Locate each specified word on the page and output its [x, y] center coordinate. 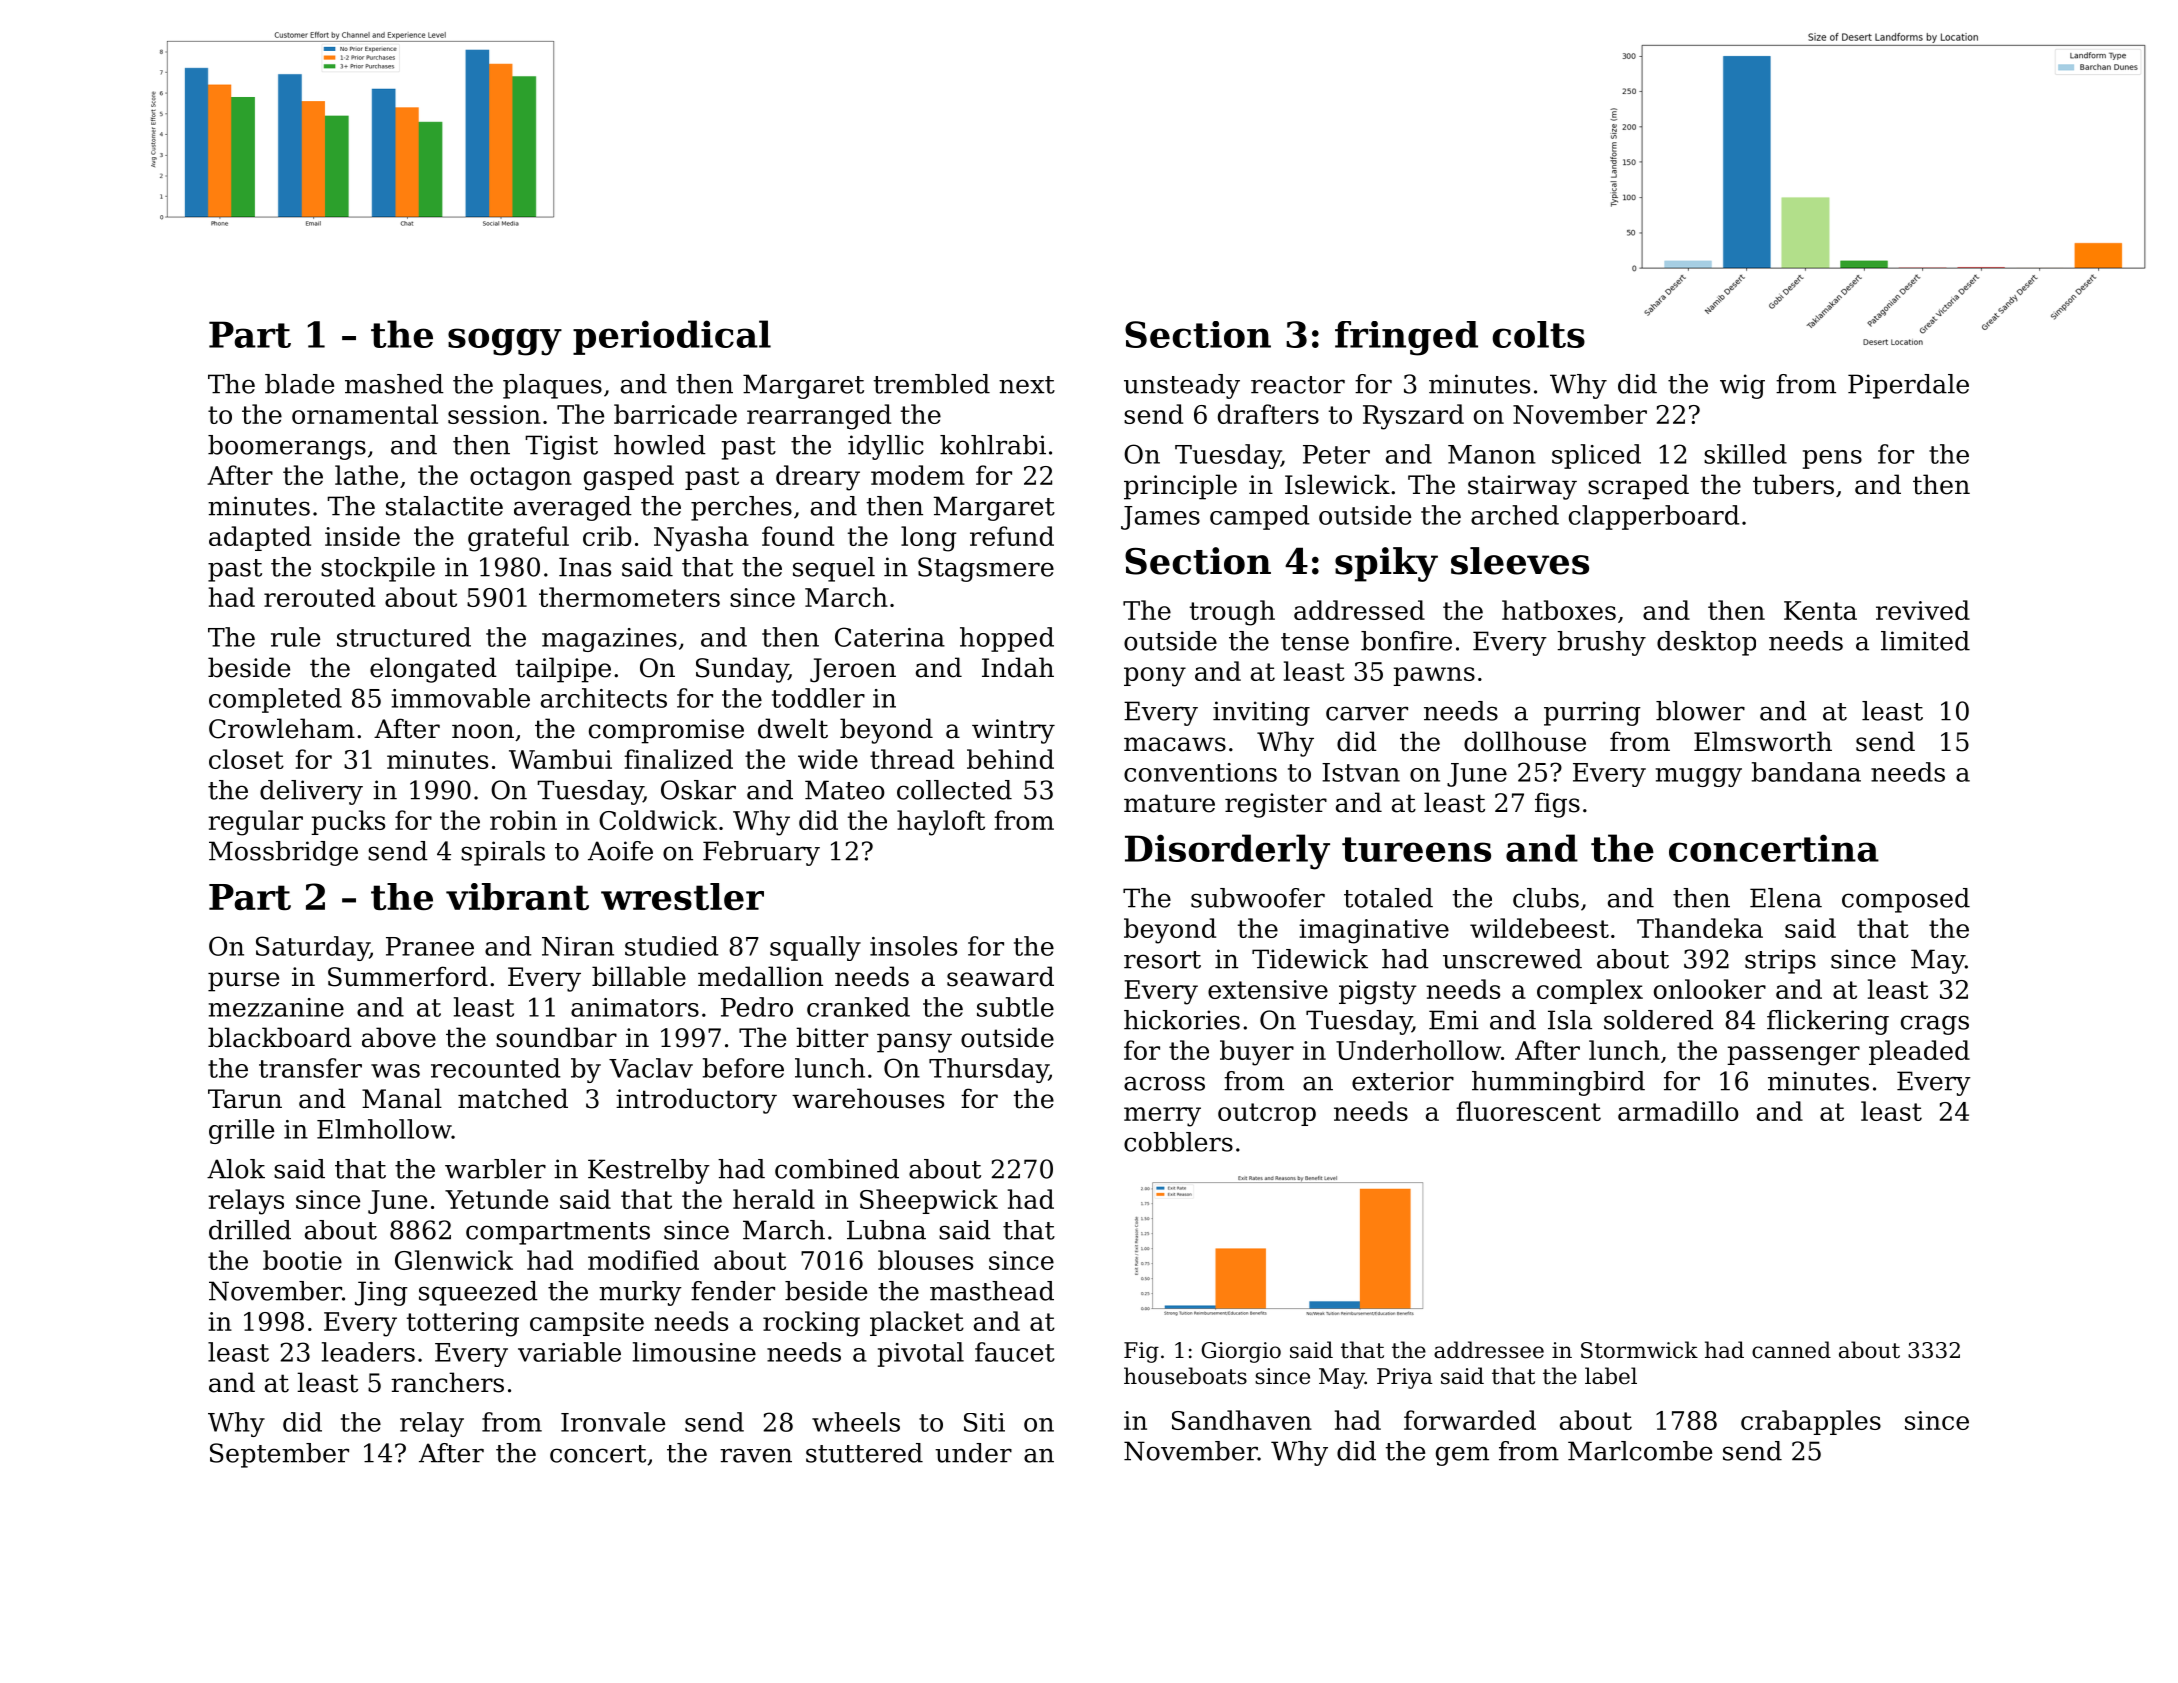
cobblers [1178, 1142]
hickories [1182, 1020]
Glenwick [454, 1260]
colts [1538, 334]
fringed [1406, 338]
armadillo [1678, 1111]
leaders [368, 1352]
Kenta [1820, 610]
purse [243, 982]
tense [1315, 642]
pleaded [1919, 1052]
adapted [260, 538]
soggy [505, 342]
